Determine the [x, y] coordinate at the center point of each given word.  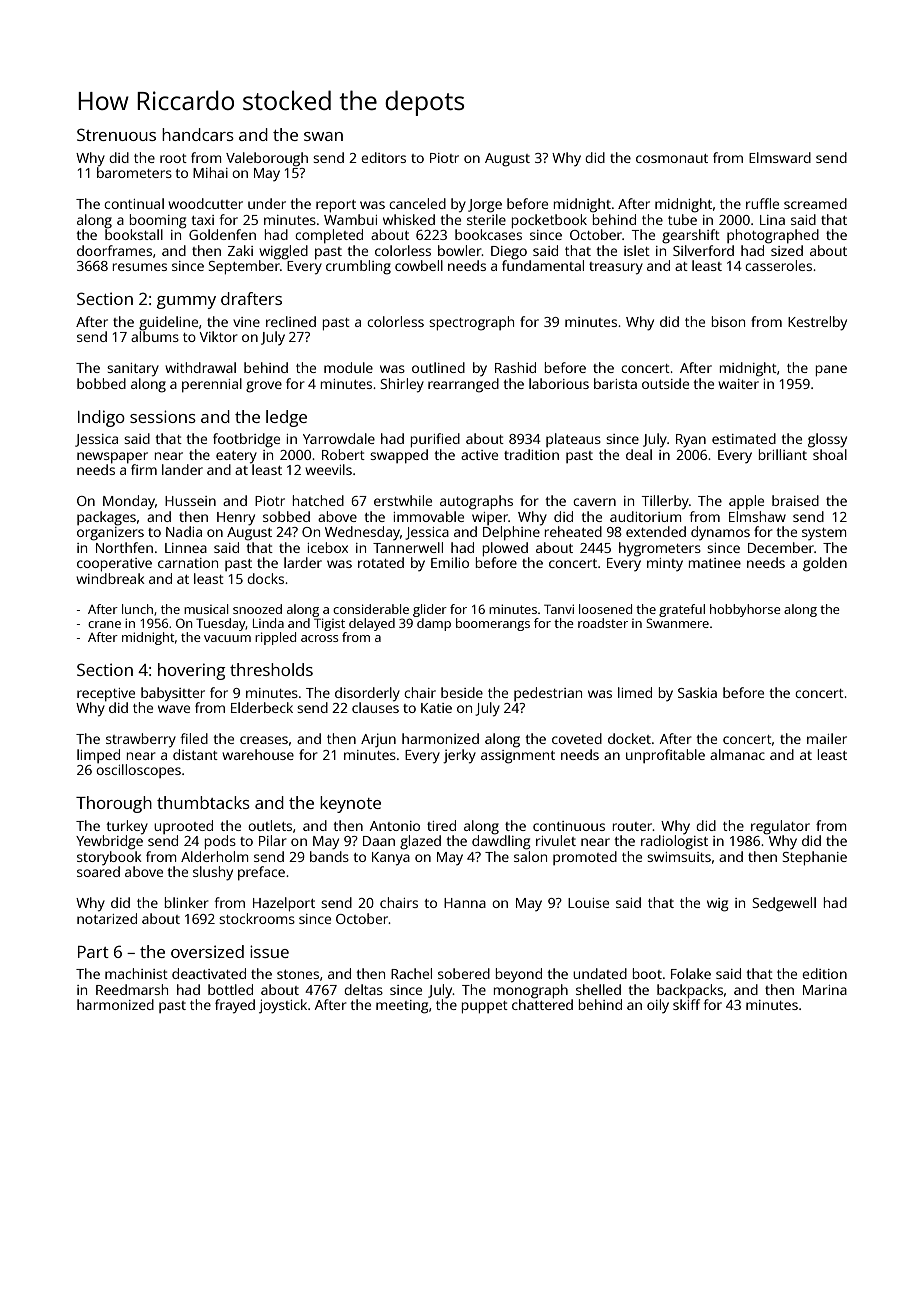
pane [831, 371]
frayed [235, 1006]
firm [144, 469]
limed [635, 692]
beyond [519, 975]
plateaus [573, 440]
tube [682, 219]
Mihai [210, 172]
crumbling [358, 267]
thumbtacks [203, 802]
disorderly [367, 694]
